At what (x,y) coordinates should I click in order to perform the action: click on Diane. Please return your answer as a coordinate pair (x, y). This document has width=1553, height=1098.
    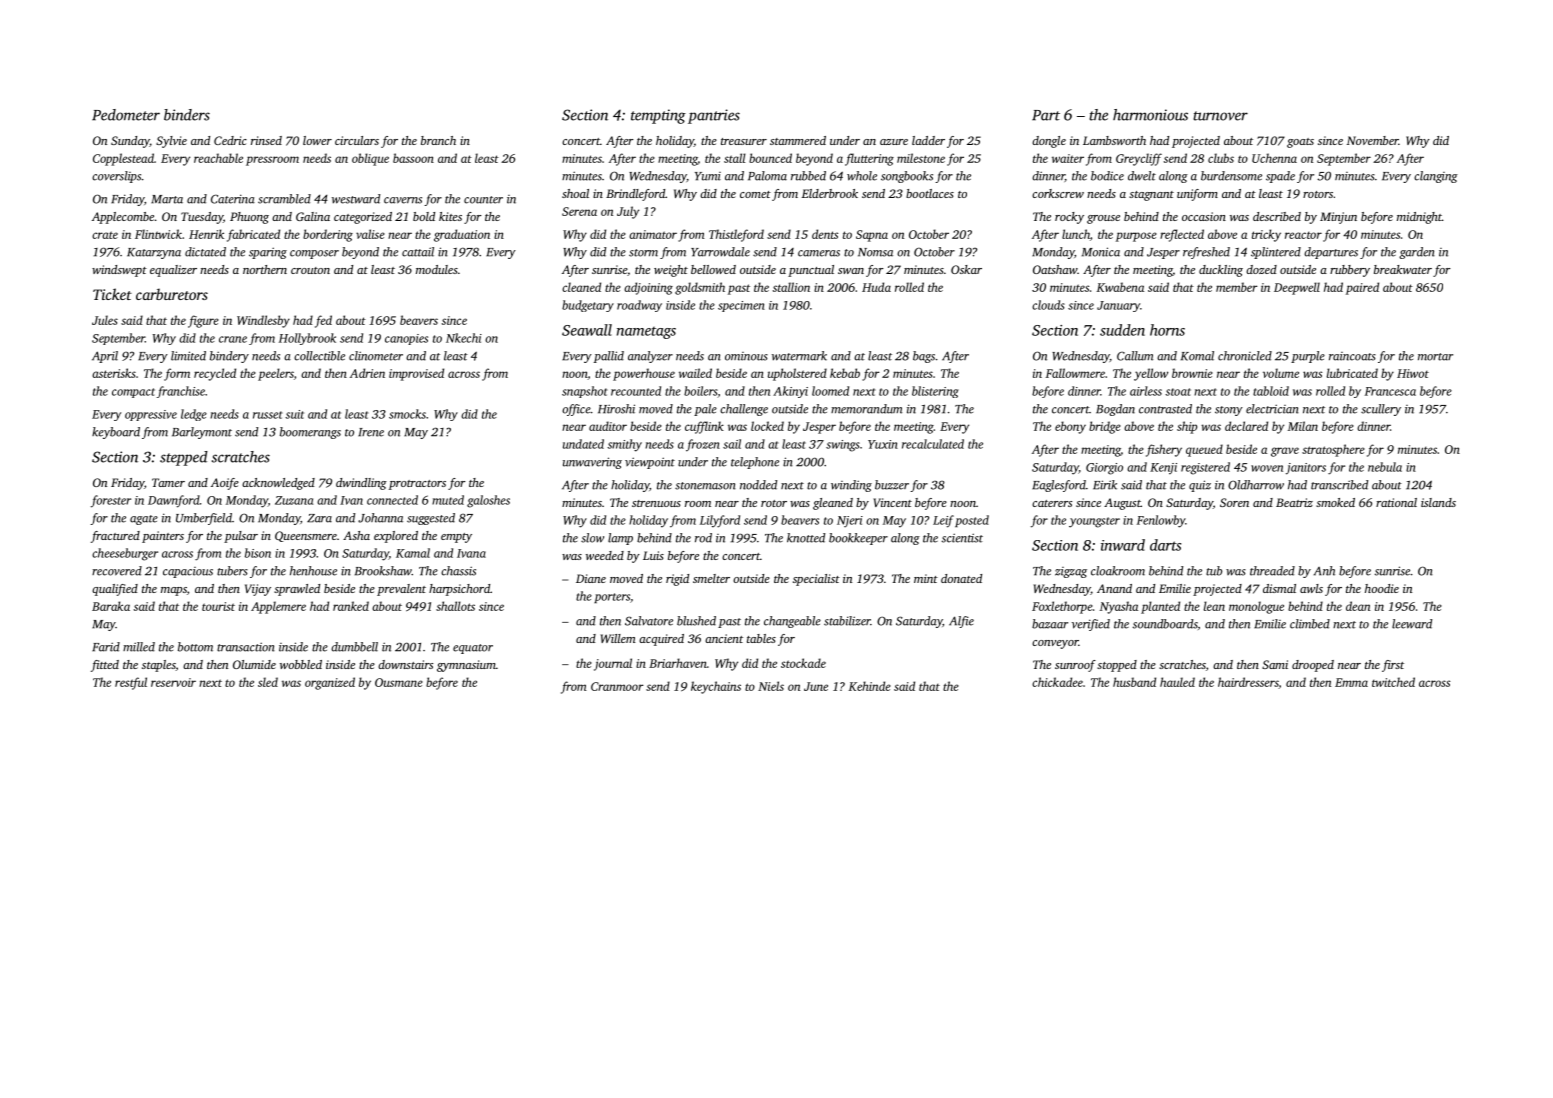
    Looking at the image, I should click on (591, 578).
